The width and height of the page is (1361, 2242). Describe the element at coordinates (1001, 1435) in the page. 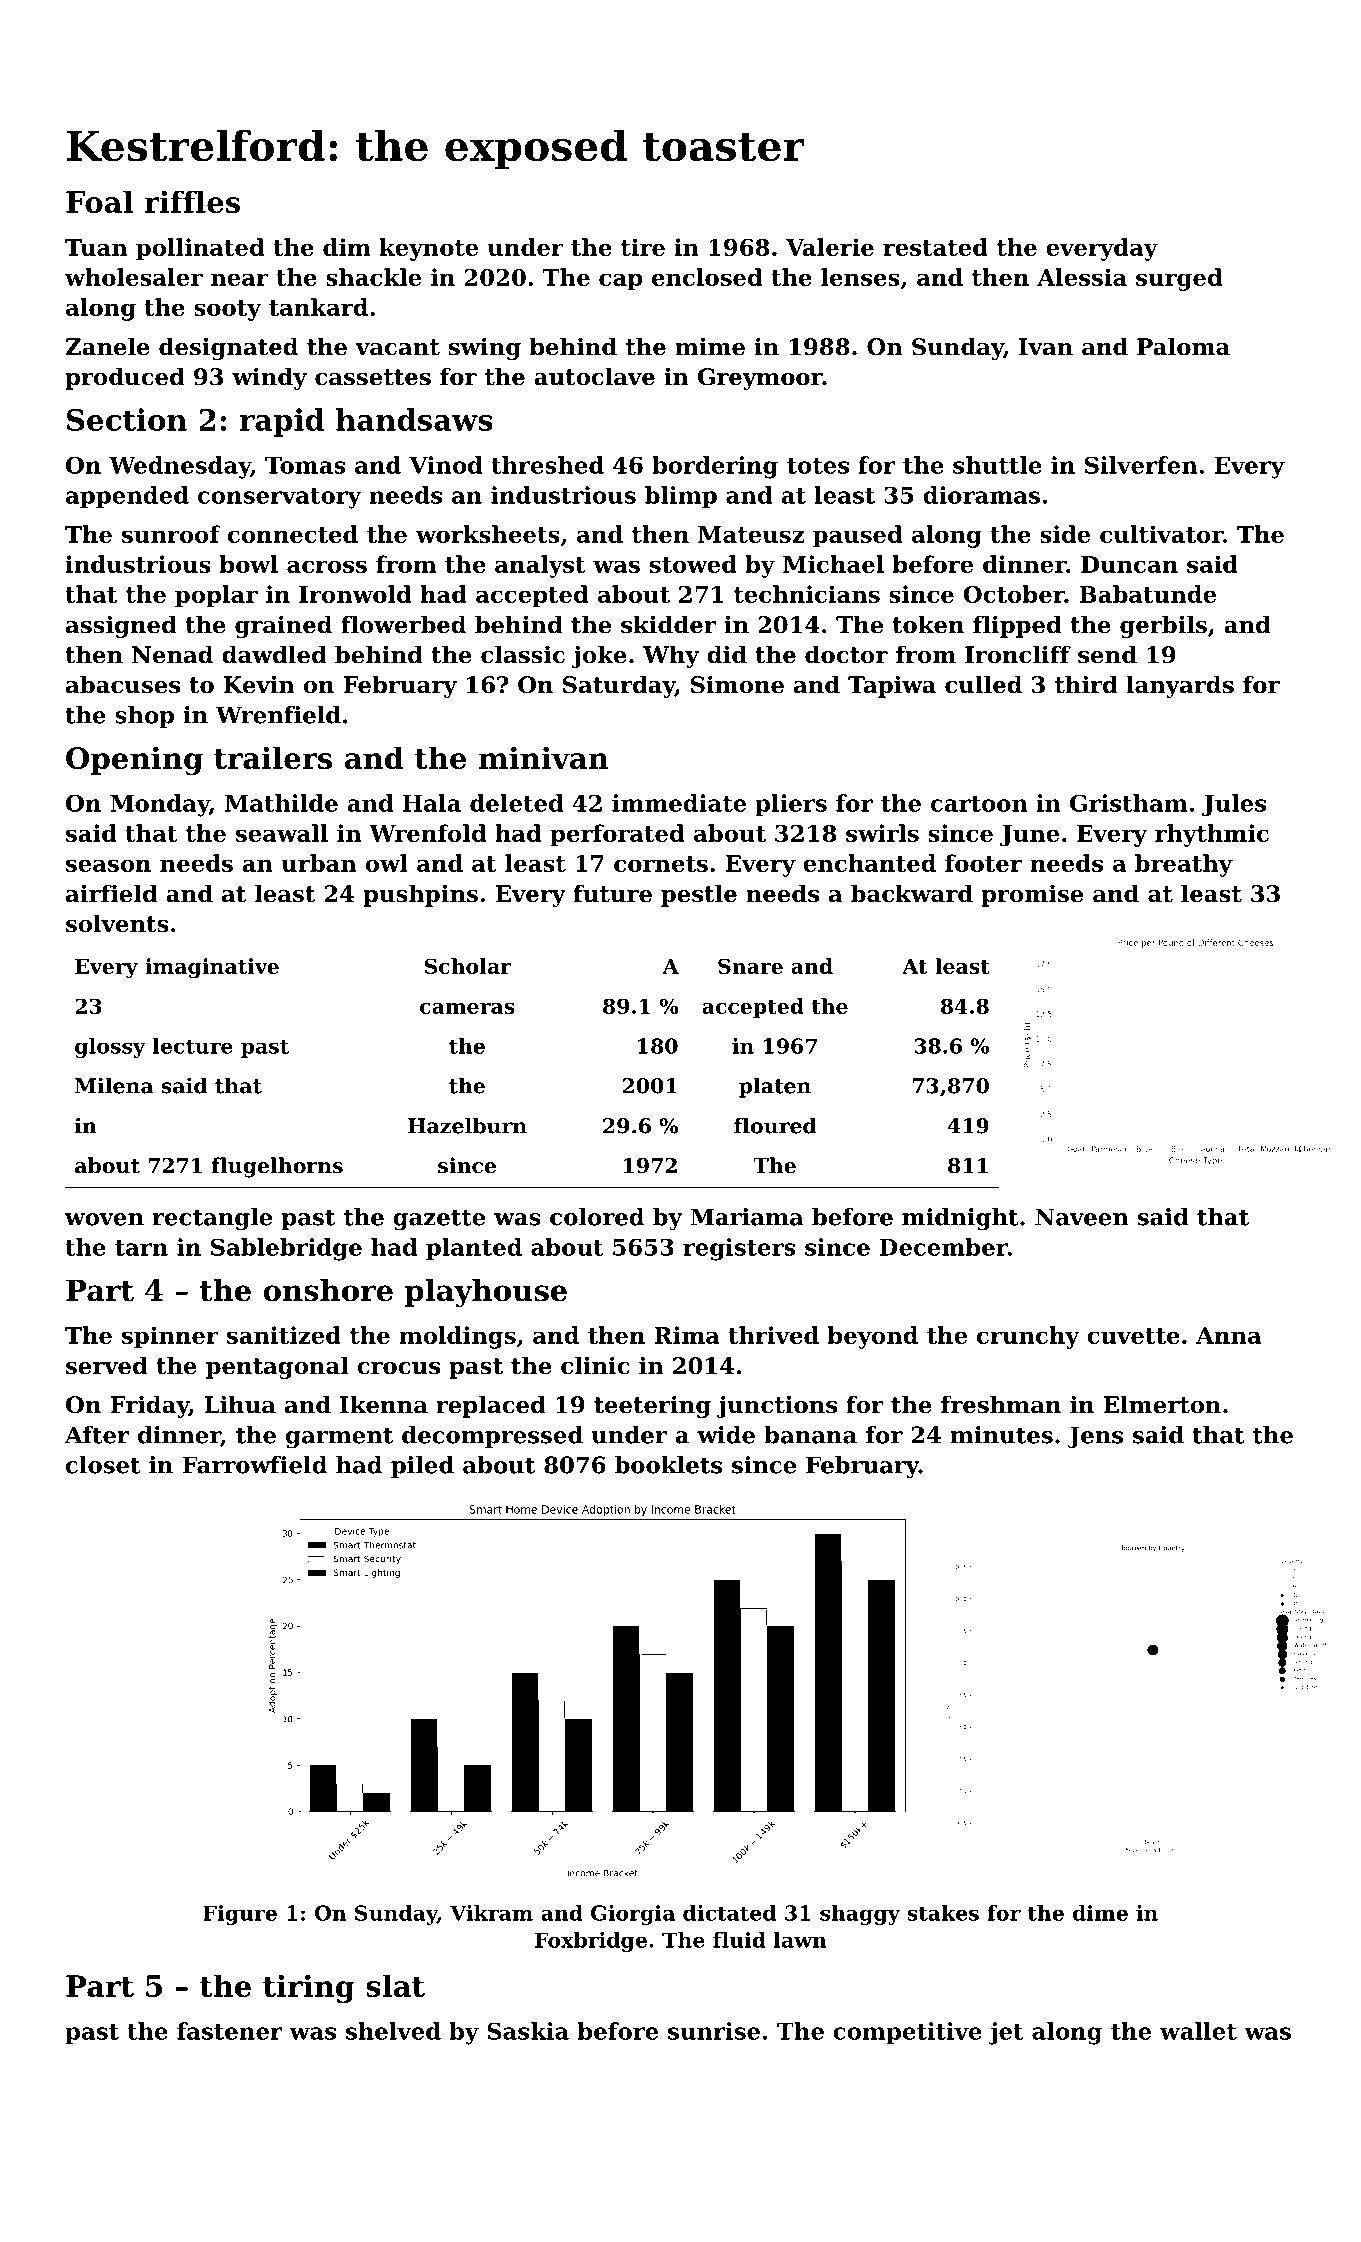

I see `minutes` at that location.
